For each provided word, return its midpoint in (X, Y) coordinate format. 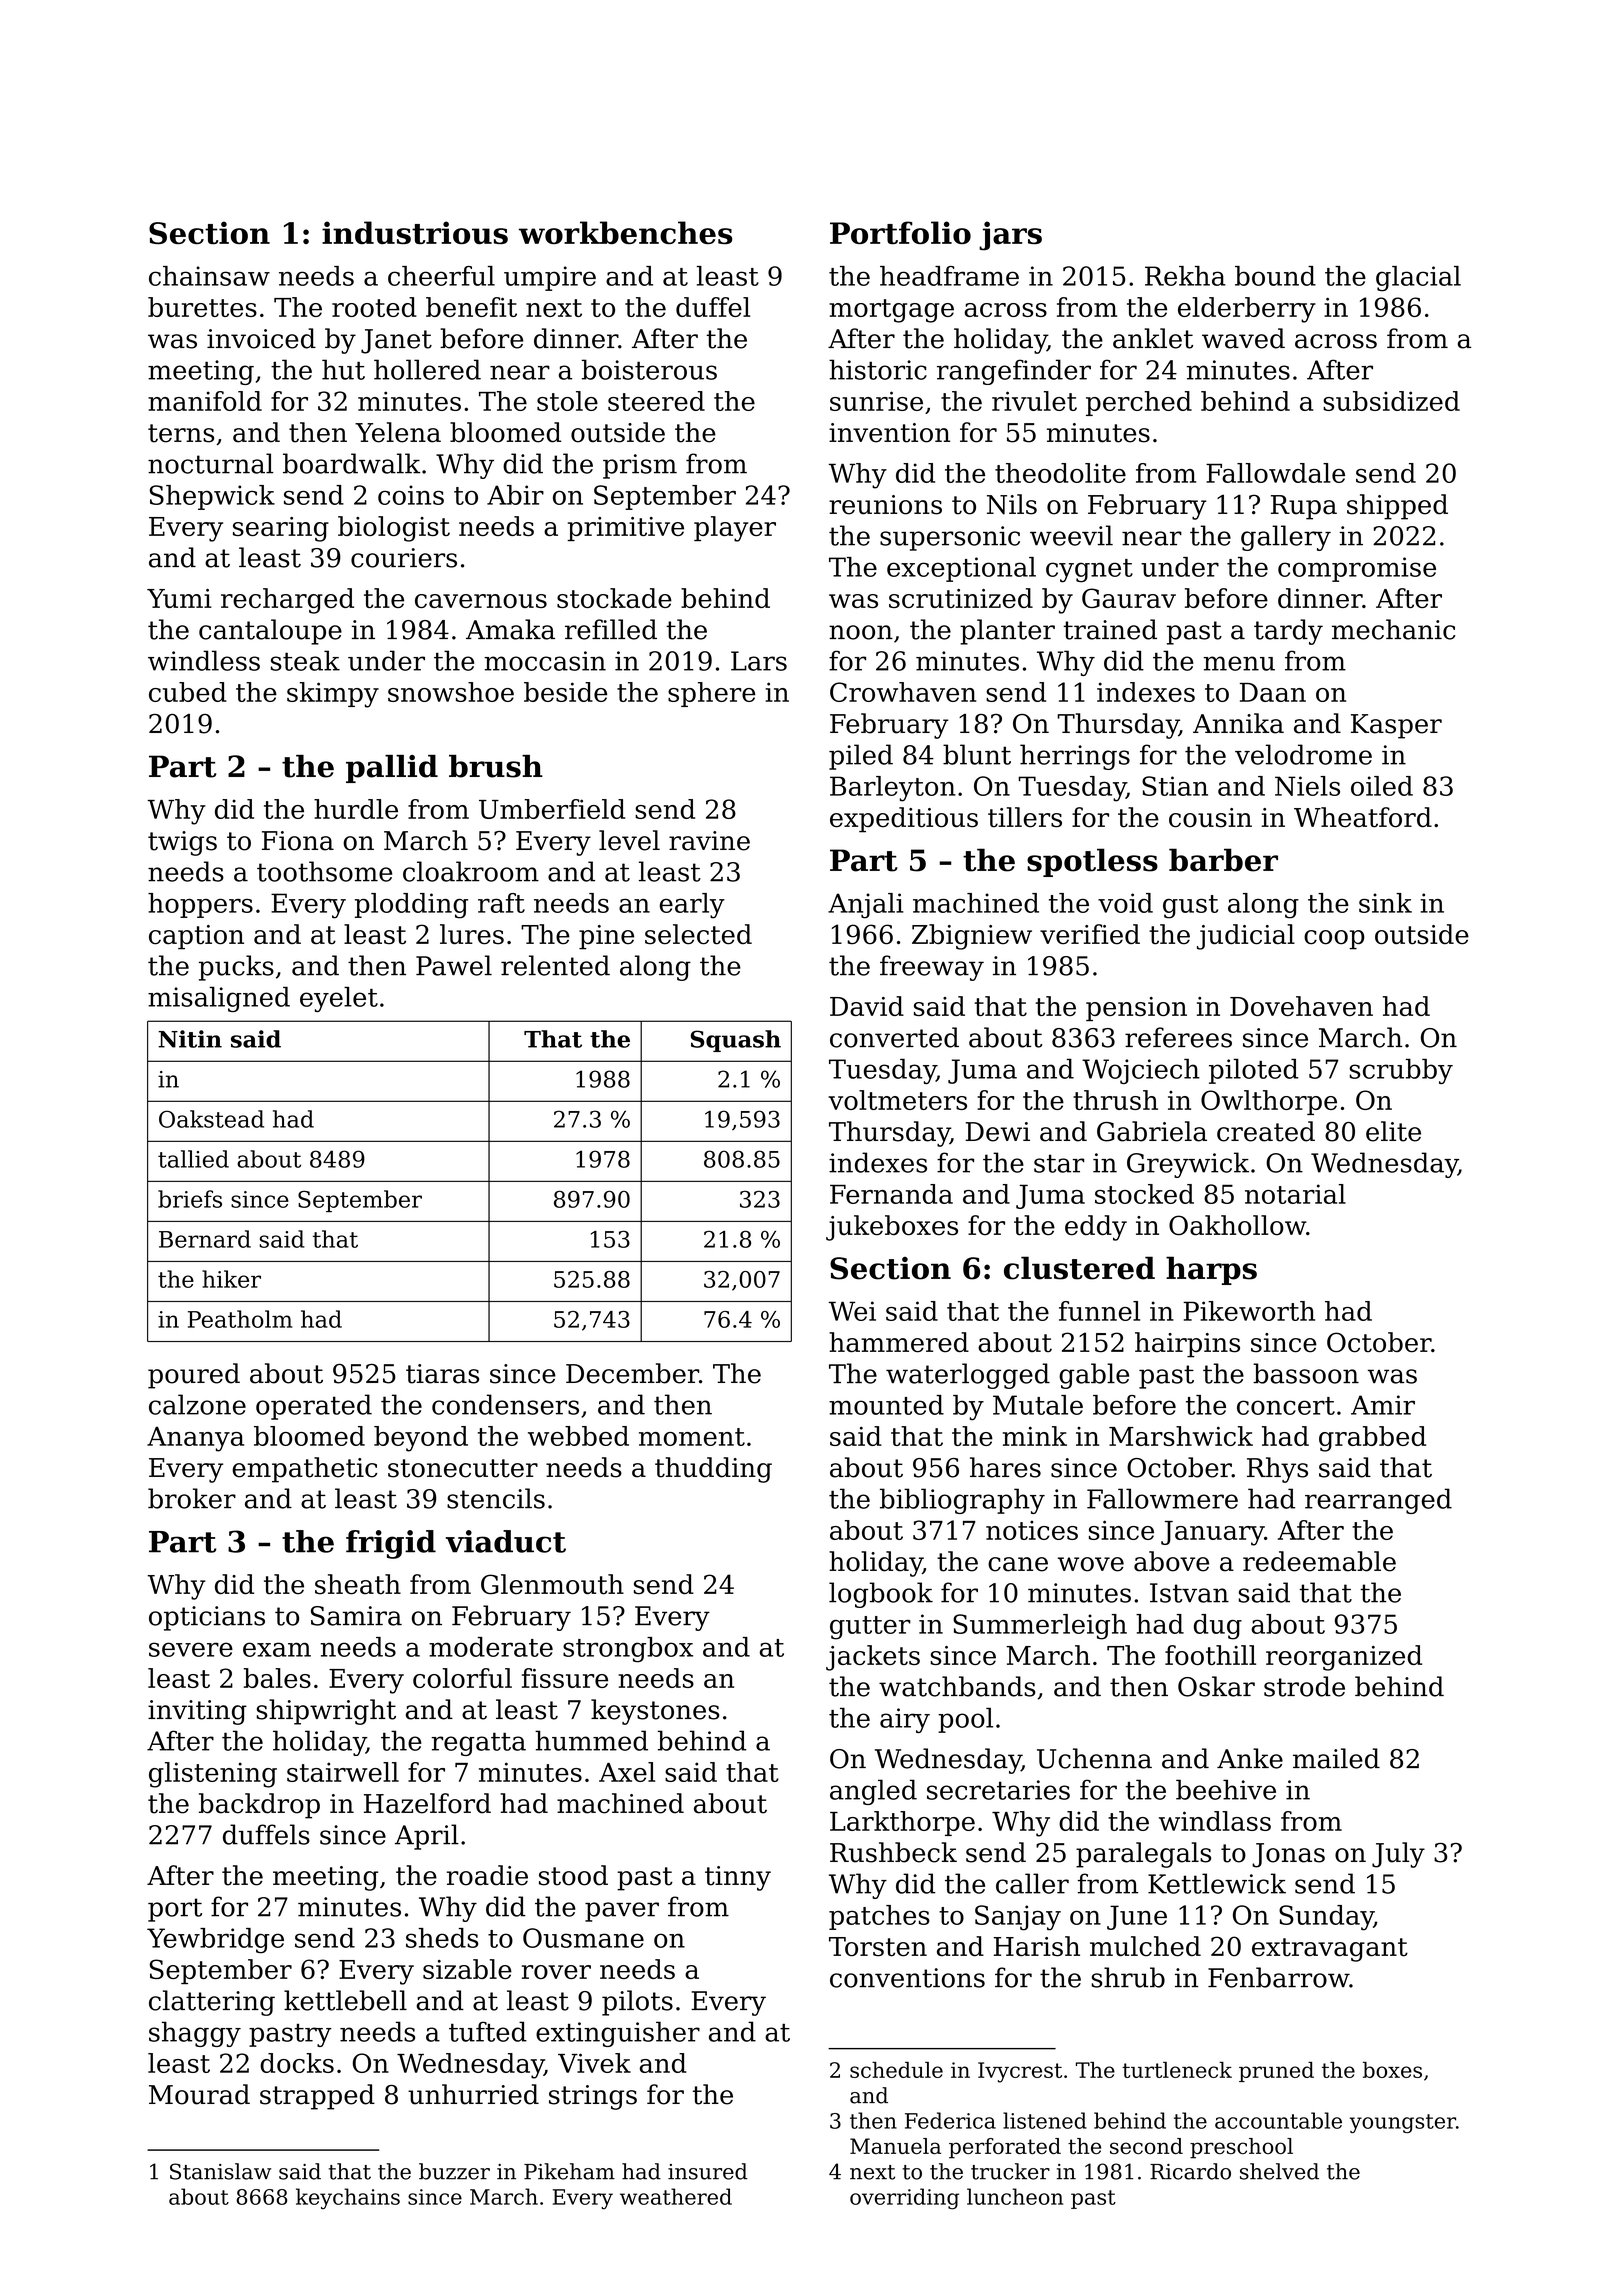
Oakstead (211, 1119)
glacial (1418, 279)
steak (305, 660)
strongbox (628, 1650)
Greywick (1188, 1165)
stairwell (343, 1772)
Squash (736, 1041)
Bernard (205, 1239)
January (1212, 1533)
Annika (1238, 723)
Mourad (199, 2094)
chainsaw (209, 276)
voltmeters (897, 1100)
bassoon (1306, 1373)
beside (565, 692)
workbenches (625, 232)
